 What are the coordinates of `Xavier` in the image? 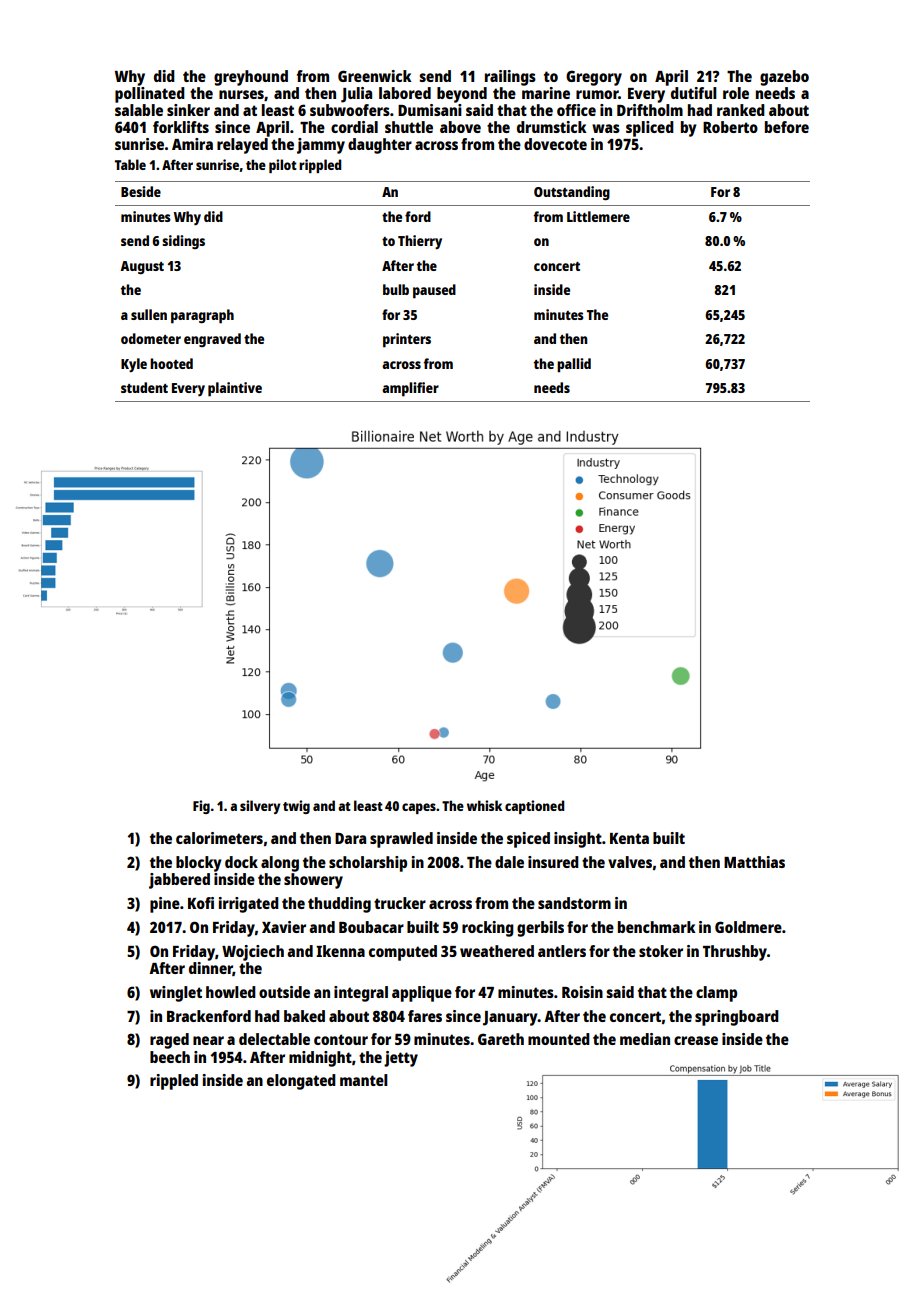 It's located at (284, 927).
